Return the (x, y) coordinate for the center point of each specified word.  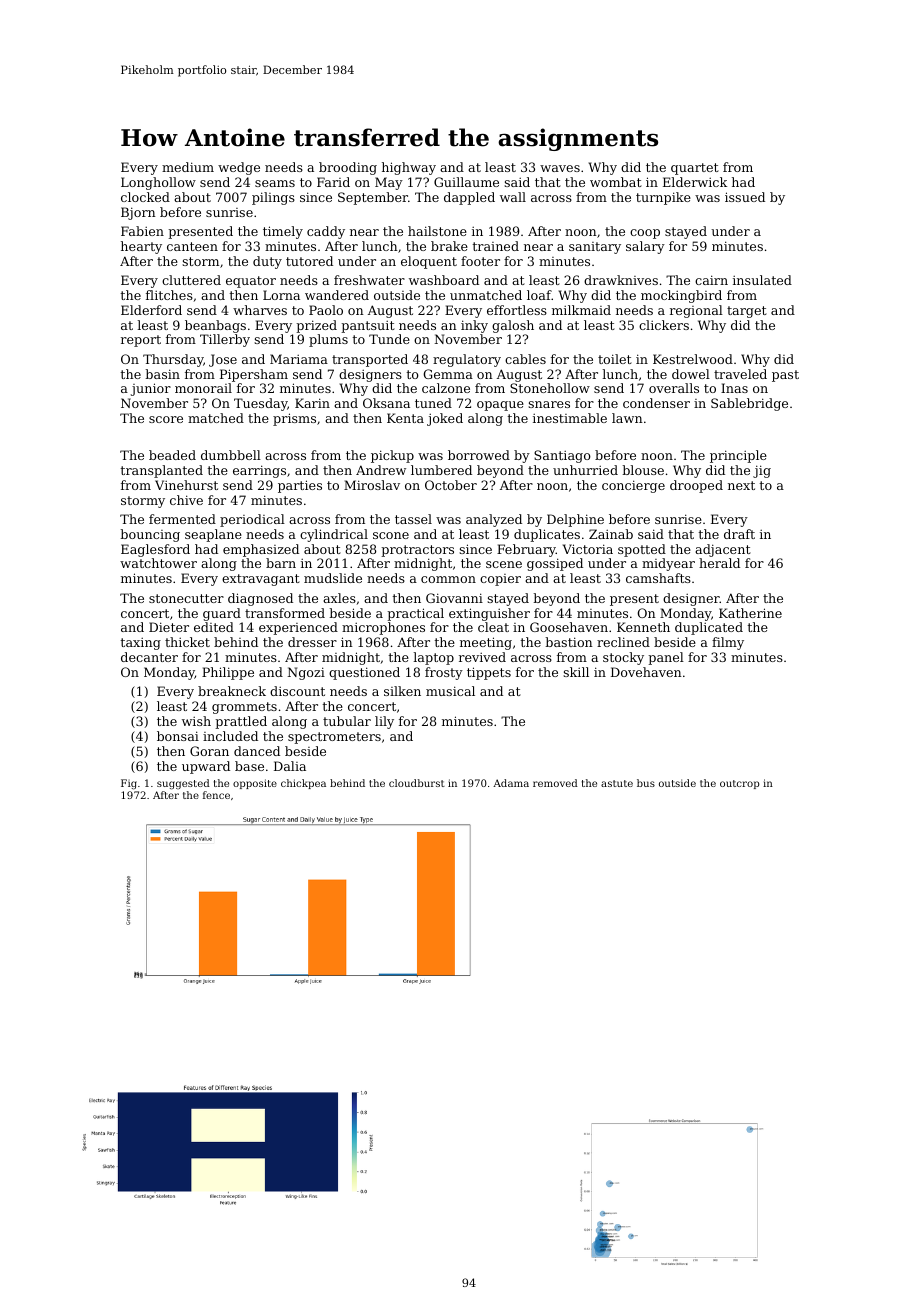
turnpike (663, 198)
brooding (348, 168)
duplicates (547, 535)
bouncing (150, 535)
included (230, 736)
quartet (695, 169)
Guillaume (466, 182)
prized (316, 326)
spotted (642, 550)
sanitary (595, 248)
